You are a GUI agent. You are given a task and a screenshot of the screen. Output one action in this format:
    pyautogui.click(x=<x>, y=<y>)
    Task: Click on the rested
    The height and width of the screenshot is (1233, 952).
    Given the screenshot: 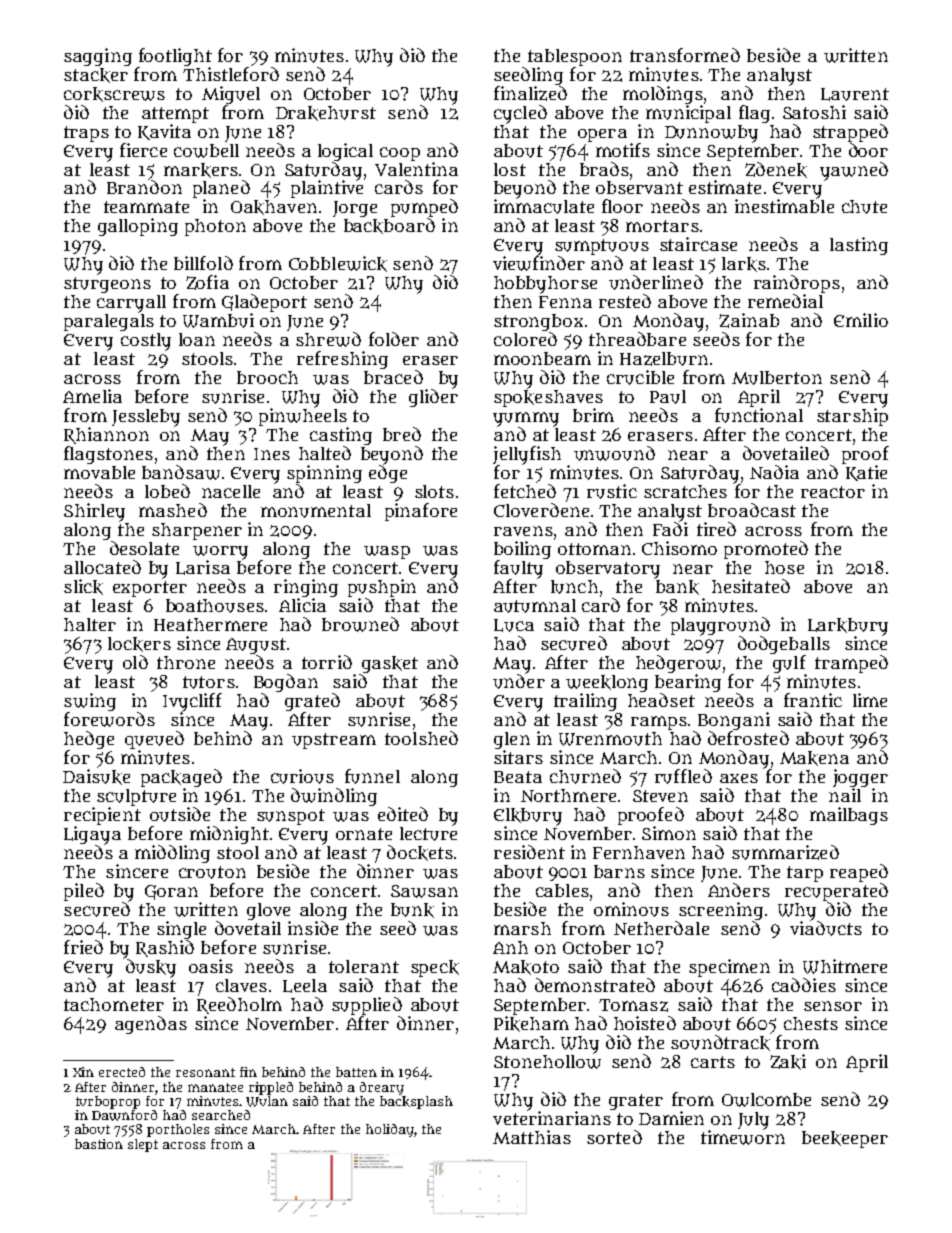 What is the action you would take?
    pyautogui.click(x=625, y=301)
